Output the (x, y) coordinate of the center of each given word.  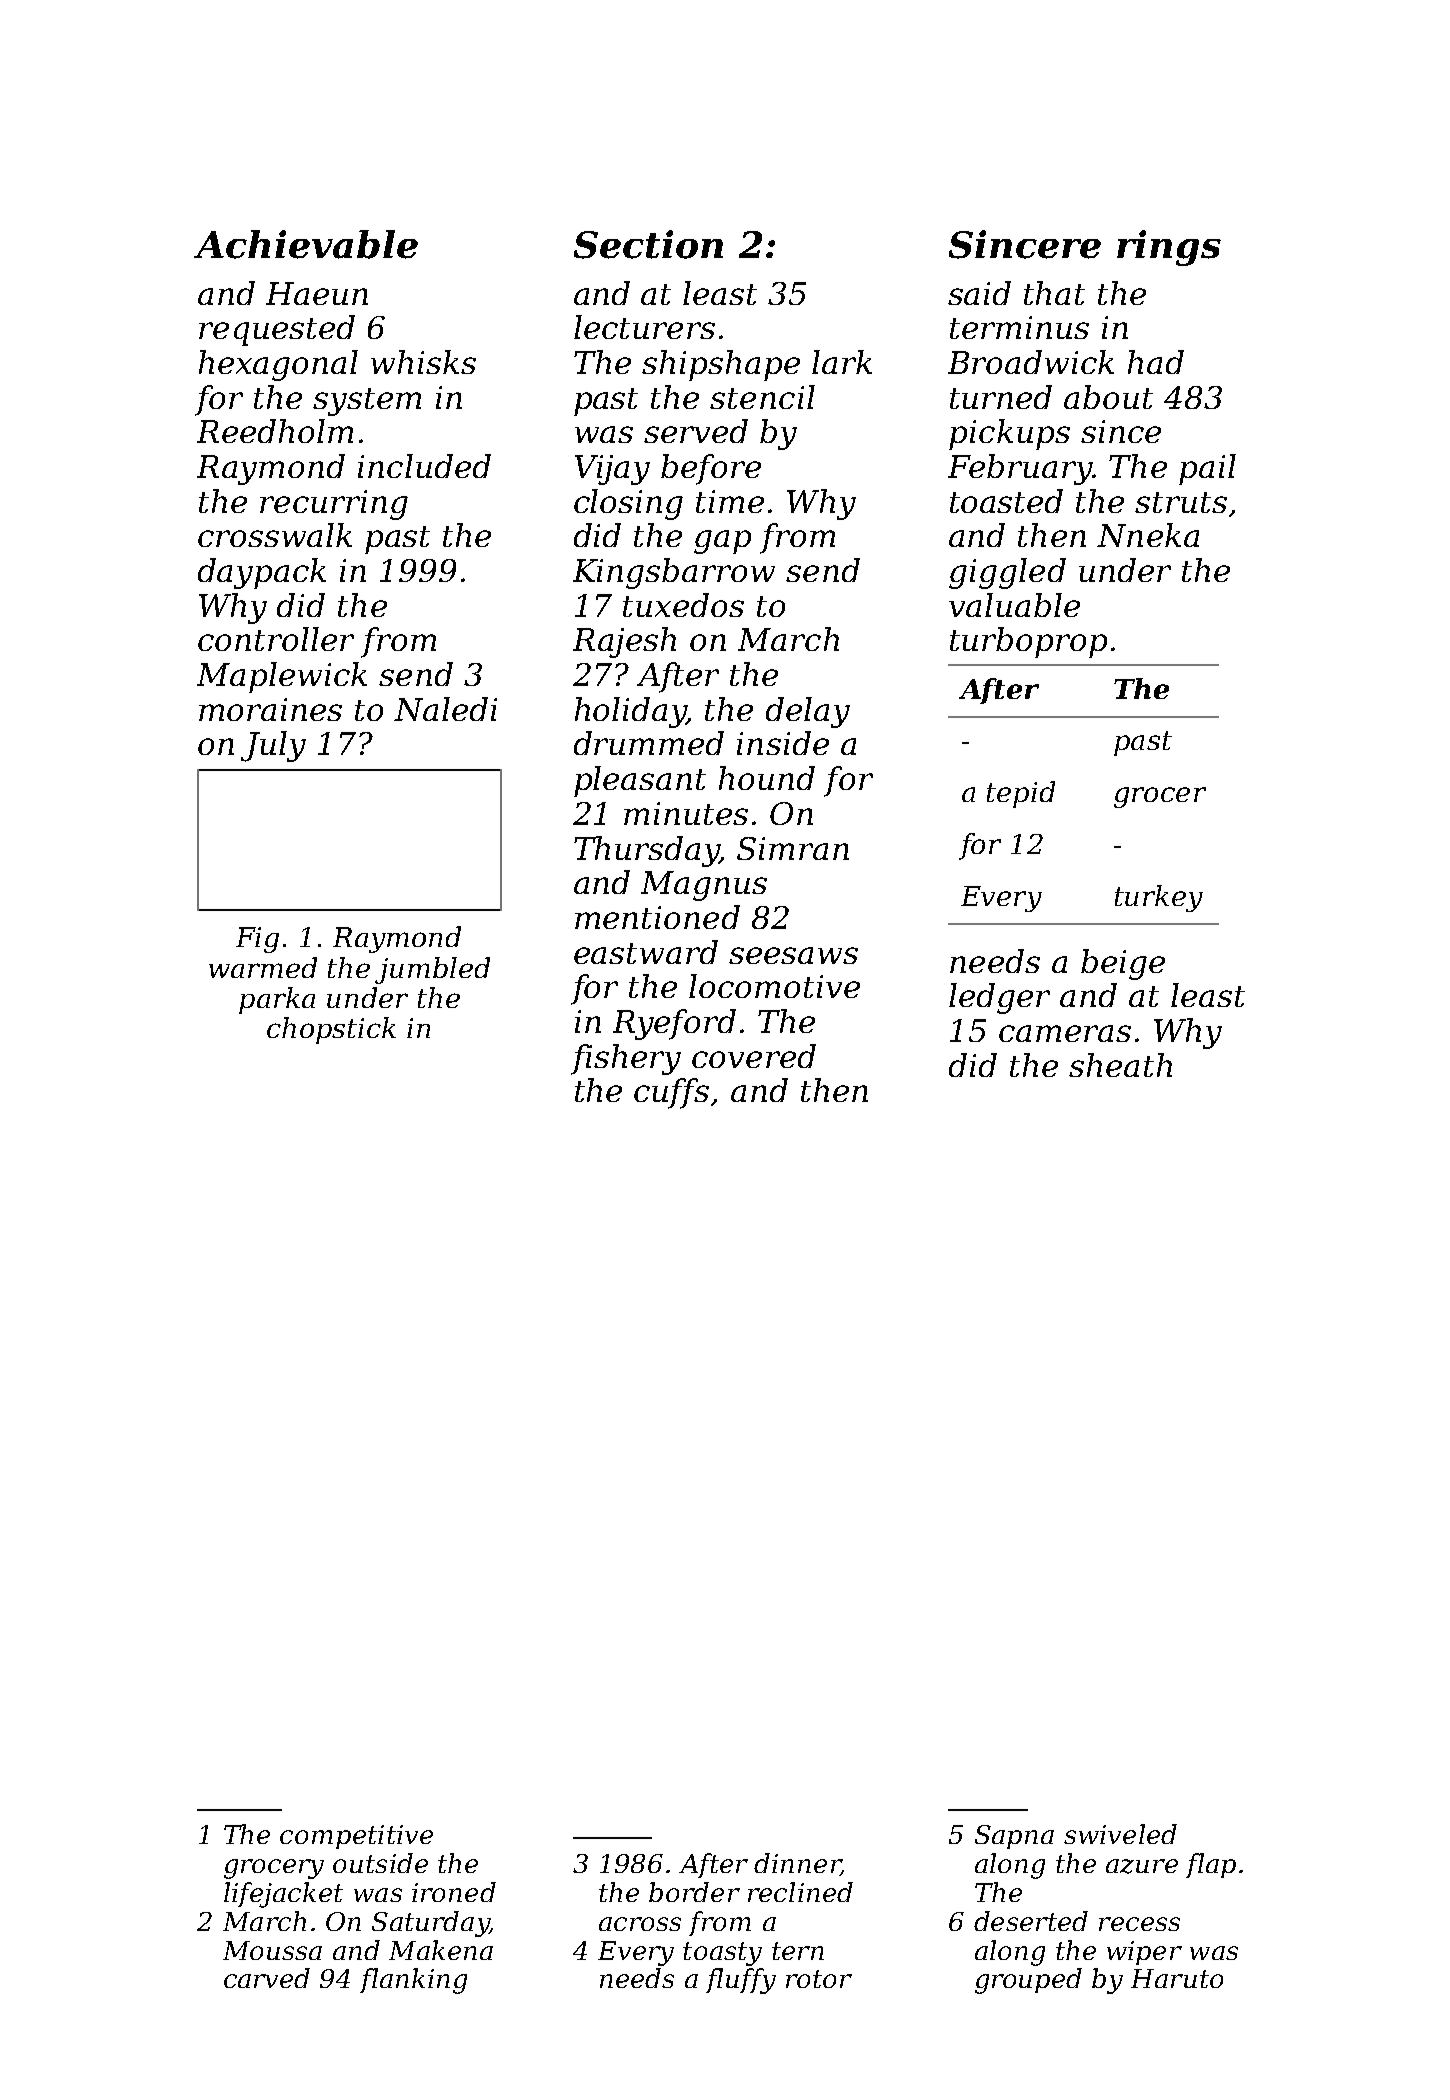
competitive (356, 1837)
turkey (1159, 898)
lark (842, 362)
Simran (793, 848)
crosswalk (275, 535)
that (1054, 293)
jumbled (432, 970)
